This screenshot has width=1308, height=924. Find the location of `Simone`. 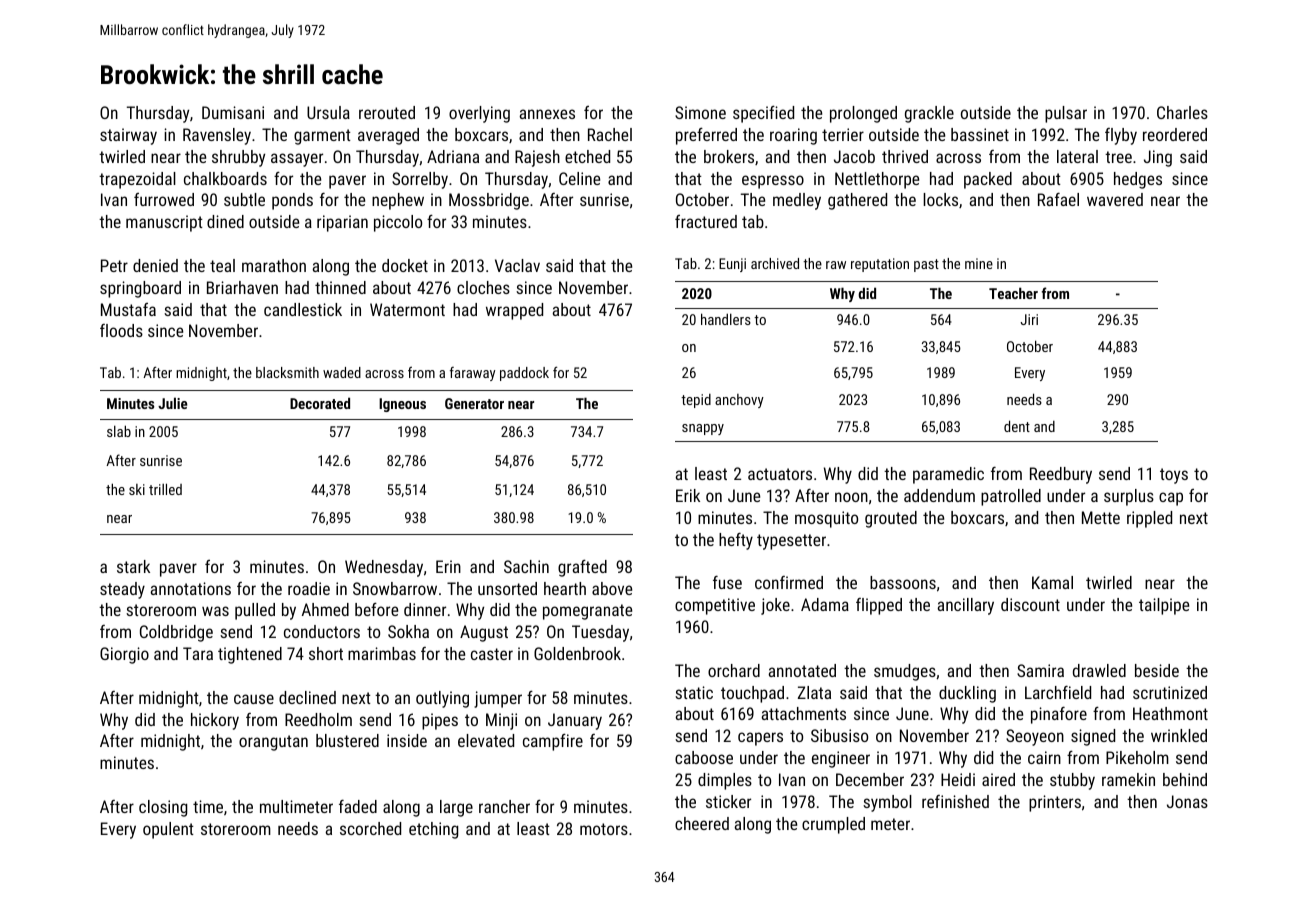

Simone is located at coordinates (700, 112).
